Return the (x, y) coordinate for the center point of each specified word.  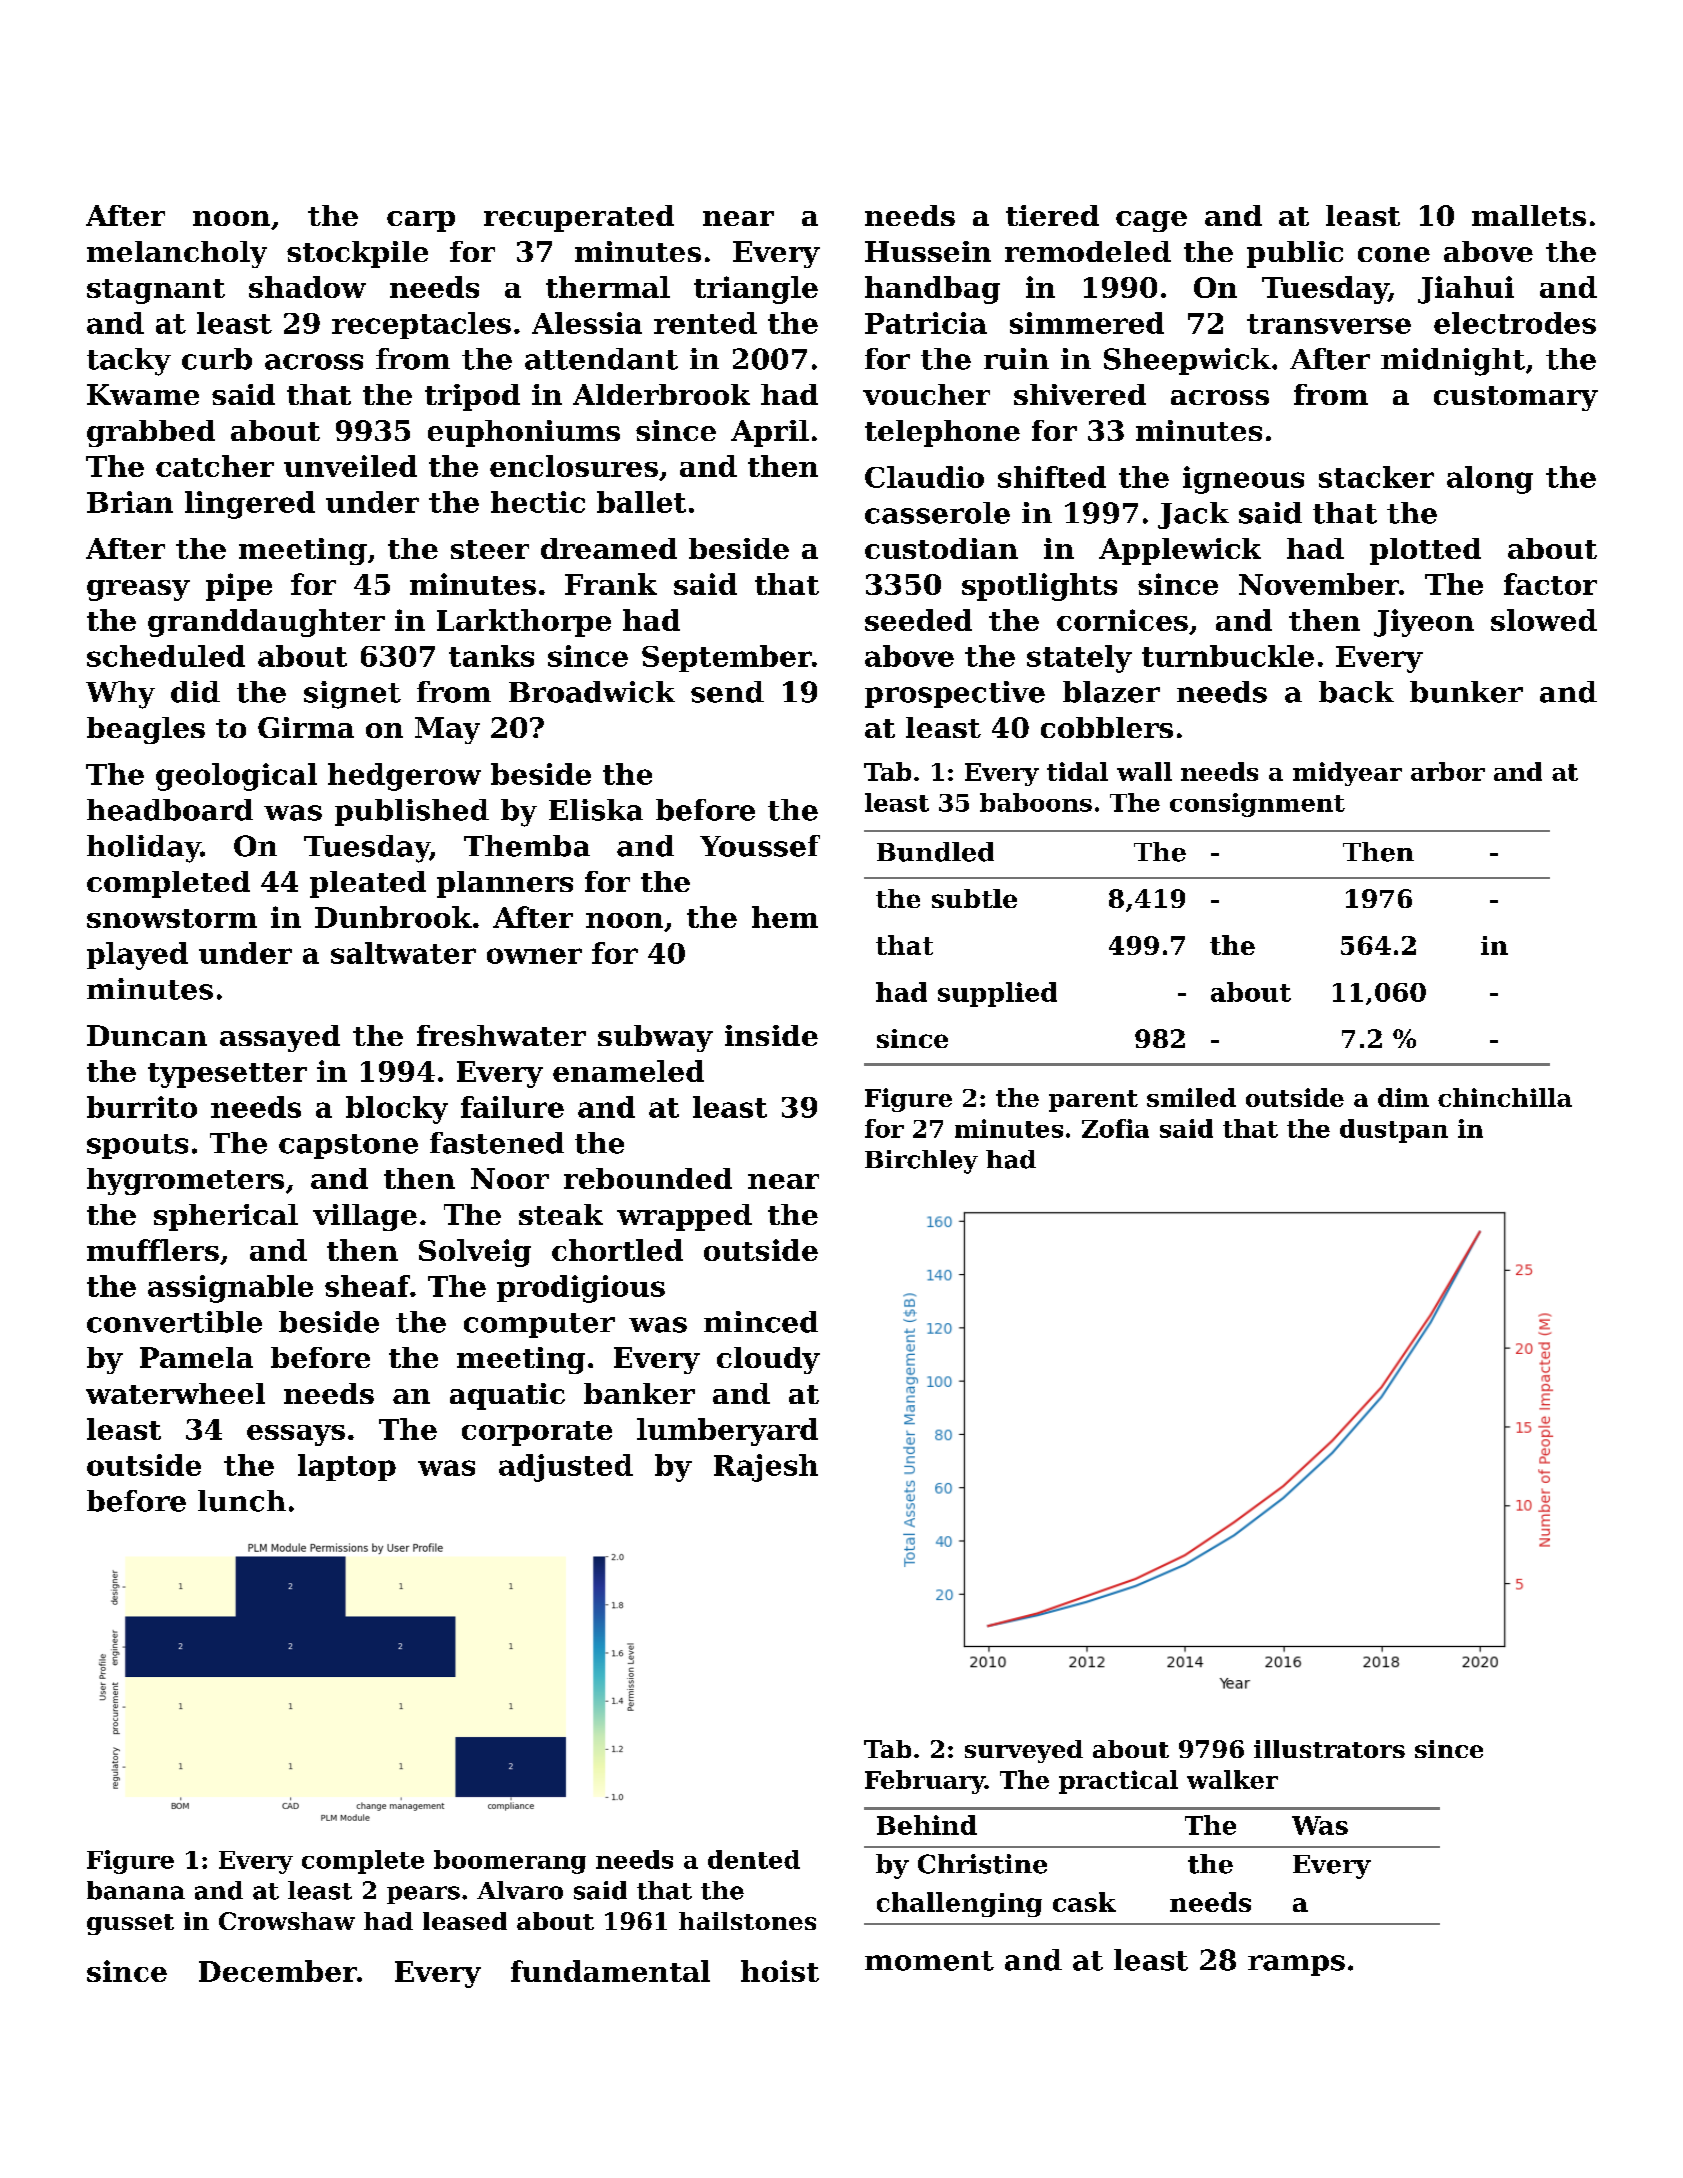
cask (1084, 1902)
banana (136, 1890)
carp (421, 221)
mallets (1529, 215)
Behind (927, 1825)
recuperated (579, 218)
